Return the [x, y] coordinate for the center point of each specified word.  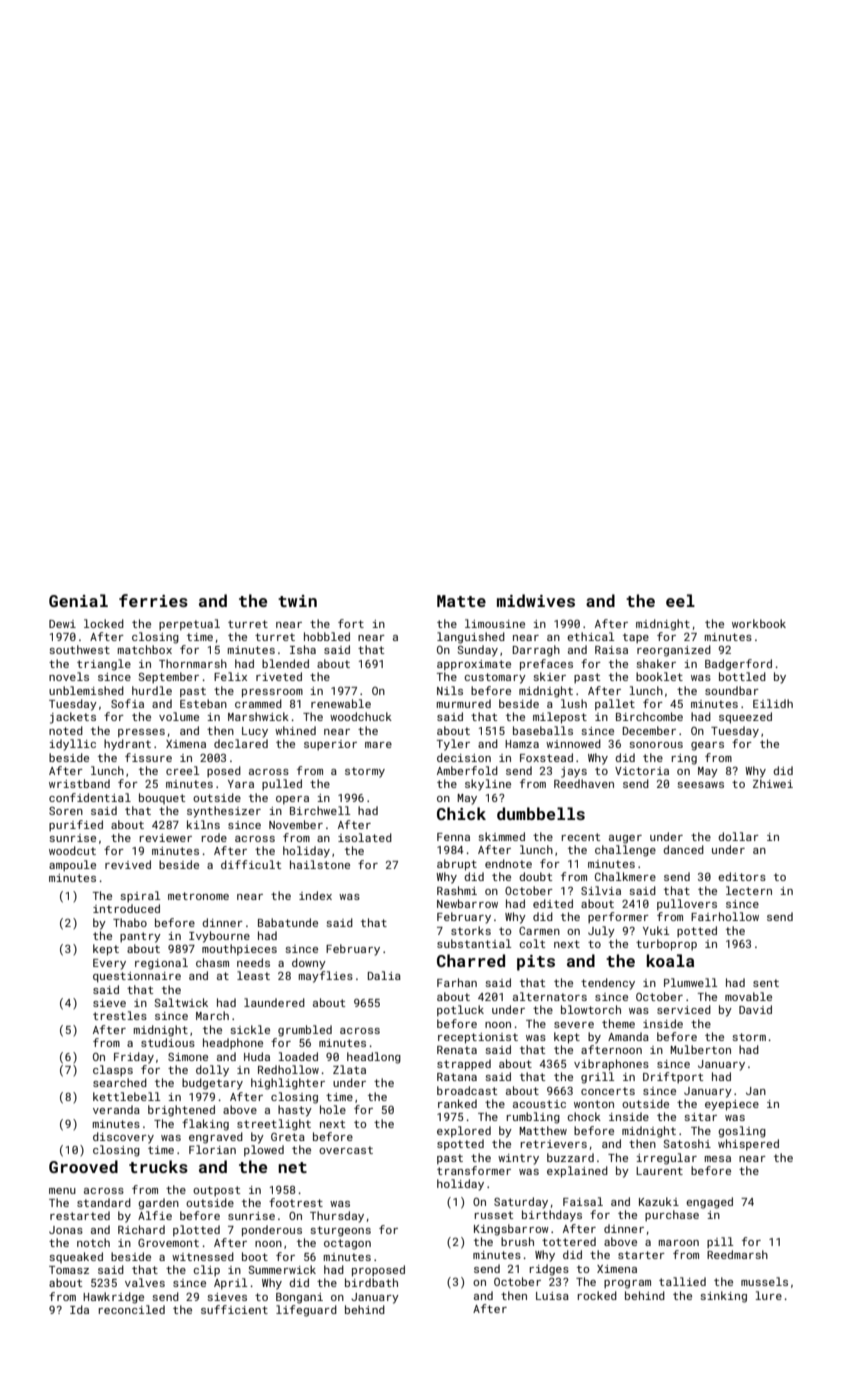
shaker [656, 663]
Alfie [155, 1215]
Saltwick [181, 1002]
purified [76, 825]
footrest [296, 1202]
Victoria [642, 771]
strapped [464, 1065]
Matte [461, 601]
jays [574, 772]
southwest [79, 649]
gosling [742, 1132]
